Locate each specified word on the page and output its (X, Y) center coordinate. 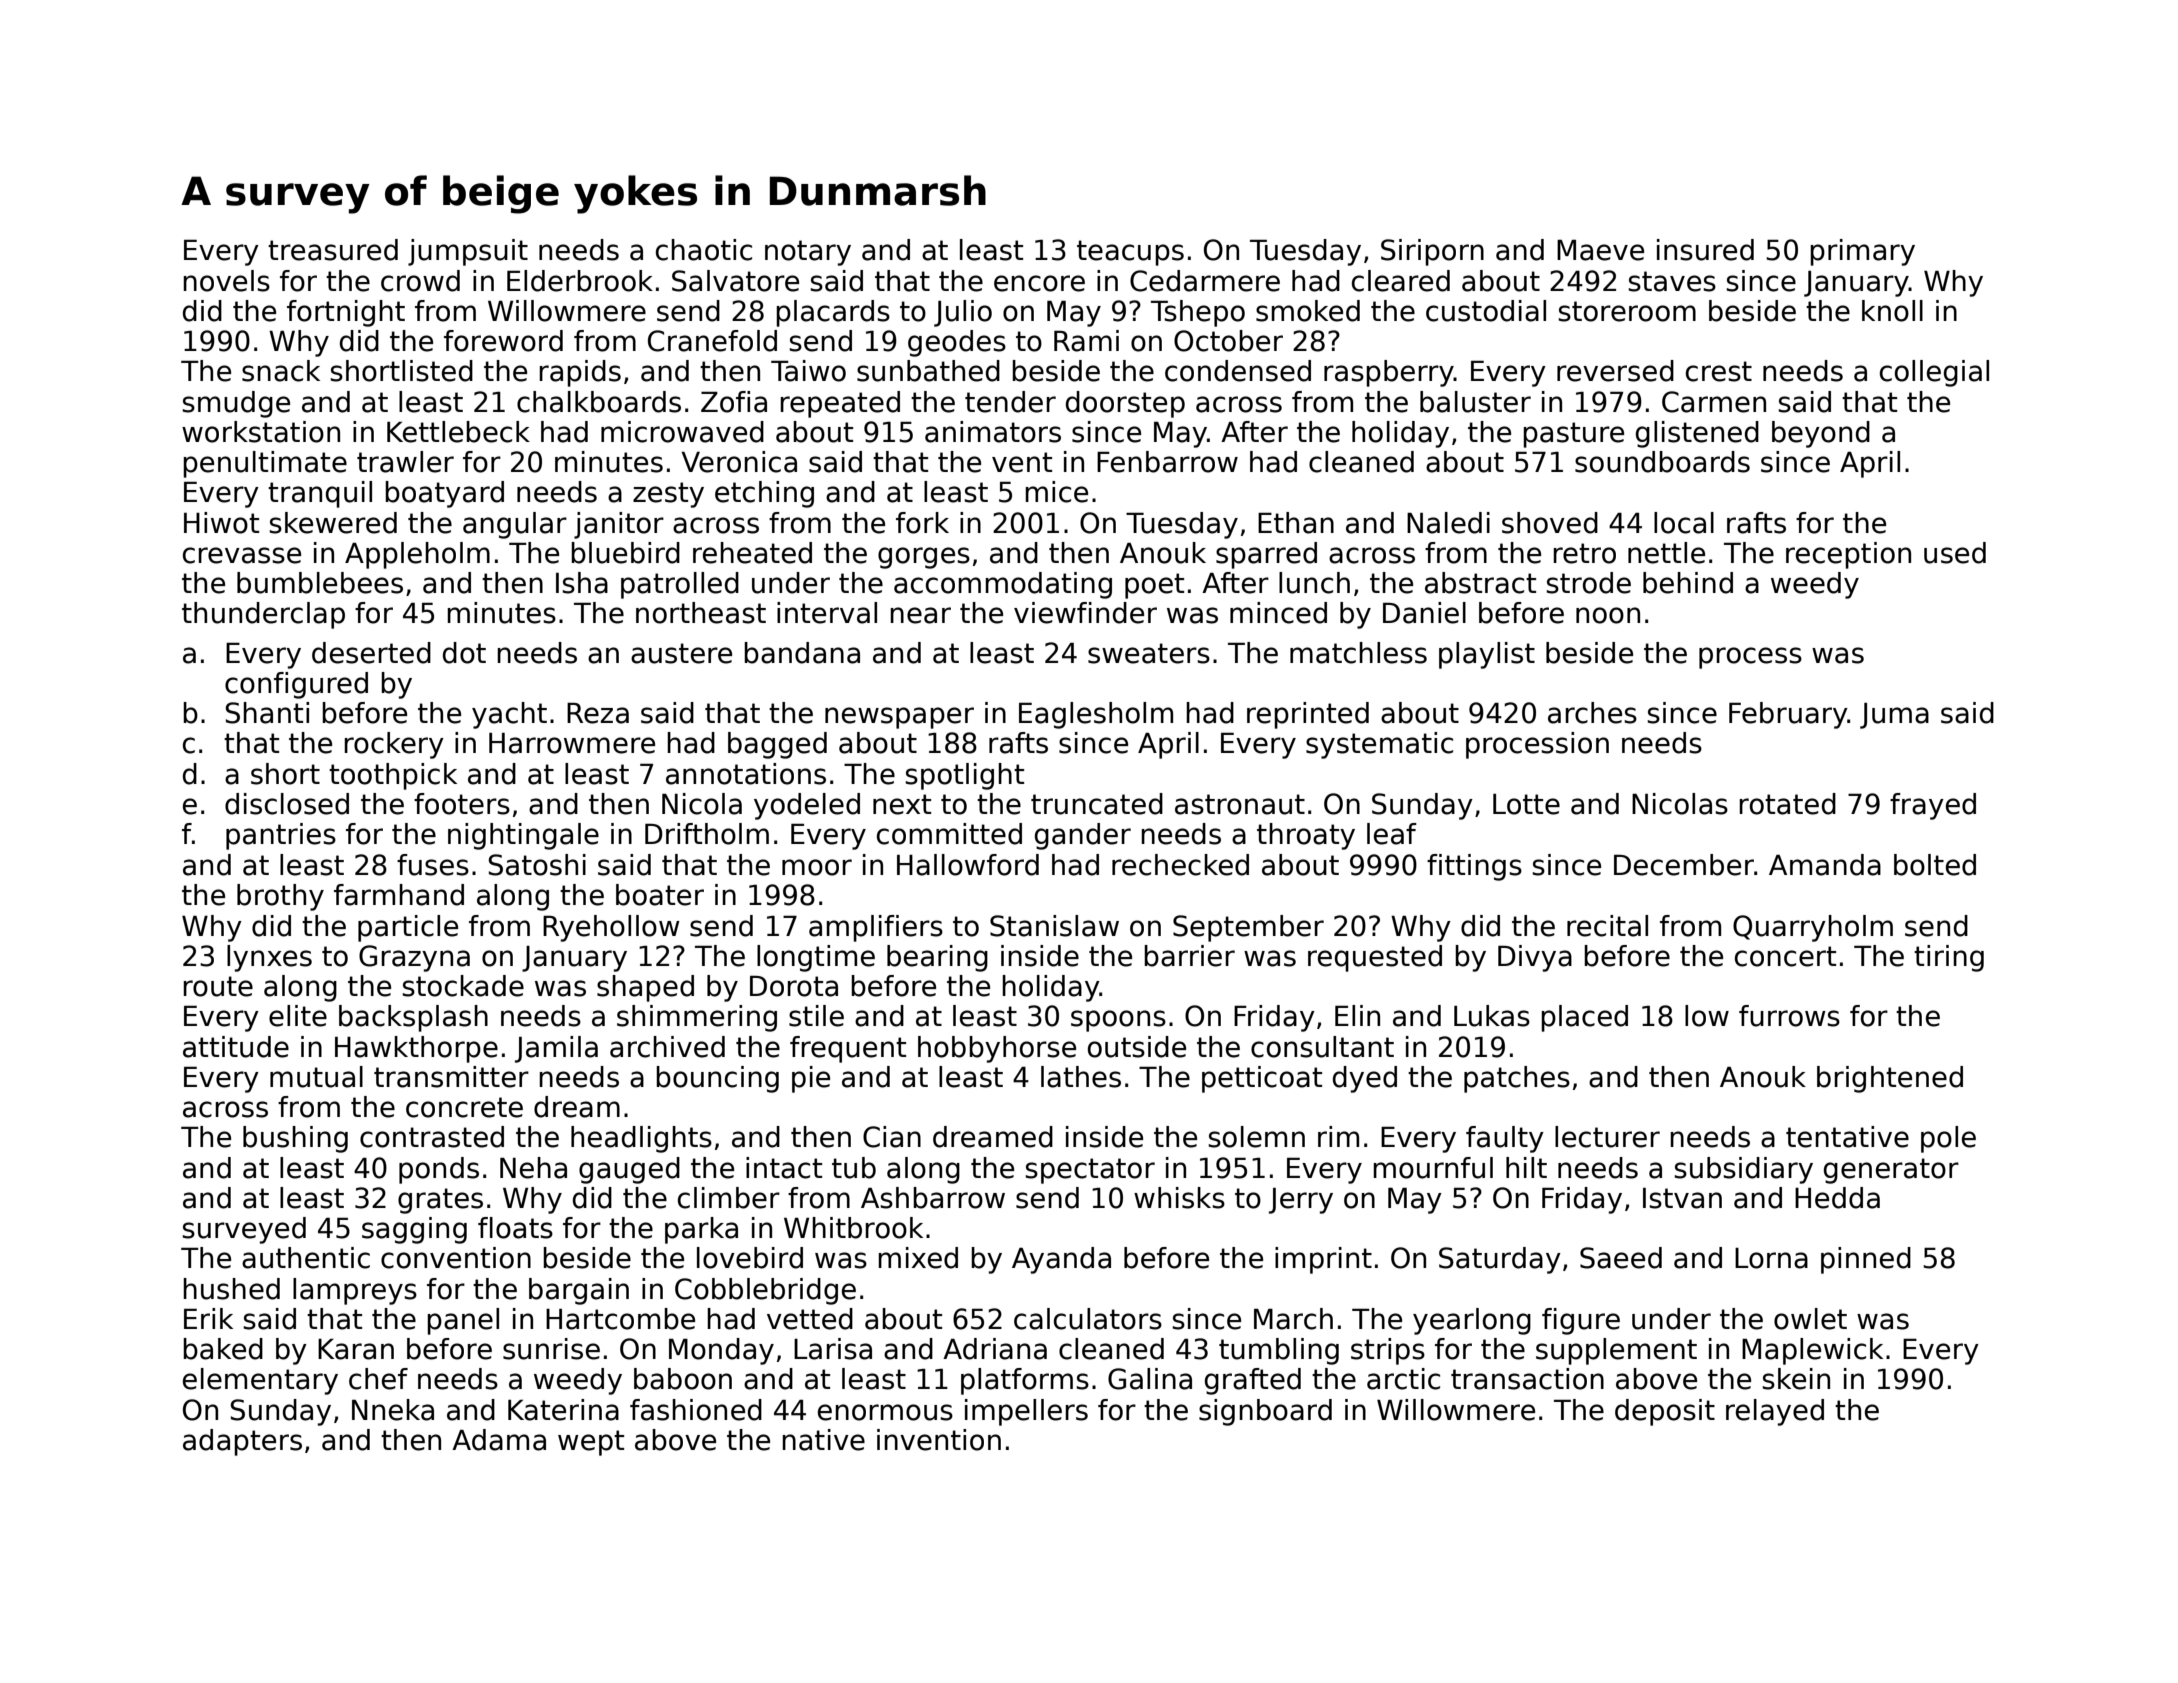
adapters (242, 1442)
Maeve (1600, 250)
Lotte (1526, 804)
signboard (1265, 1412)
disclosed (287, 804)
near (920, 615)
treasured (333, 250)
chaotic (704, 250)
